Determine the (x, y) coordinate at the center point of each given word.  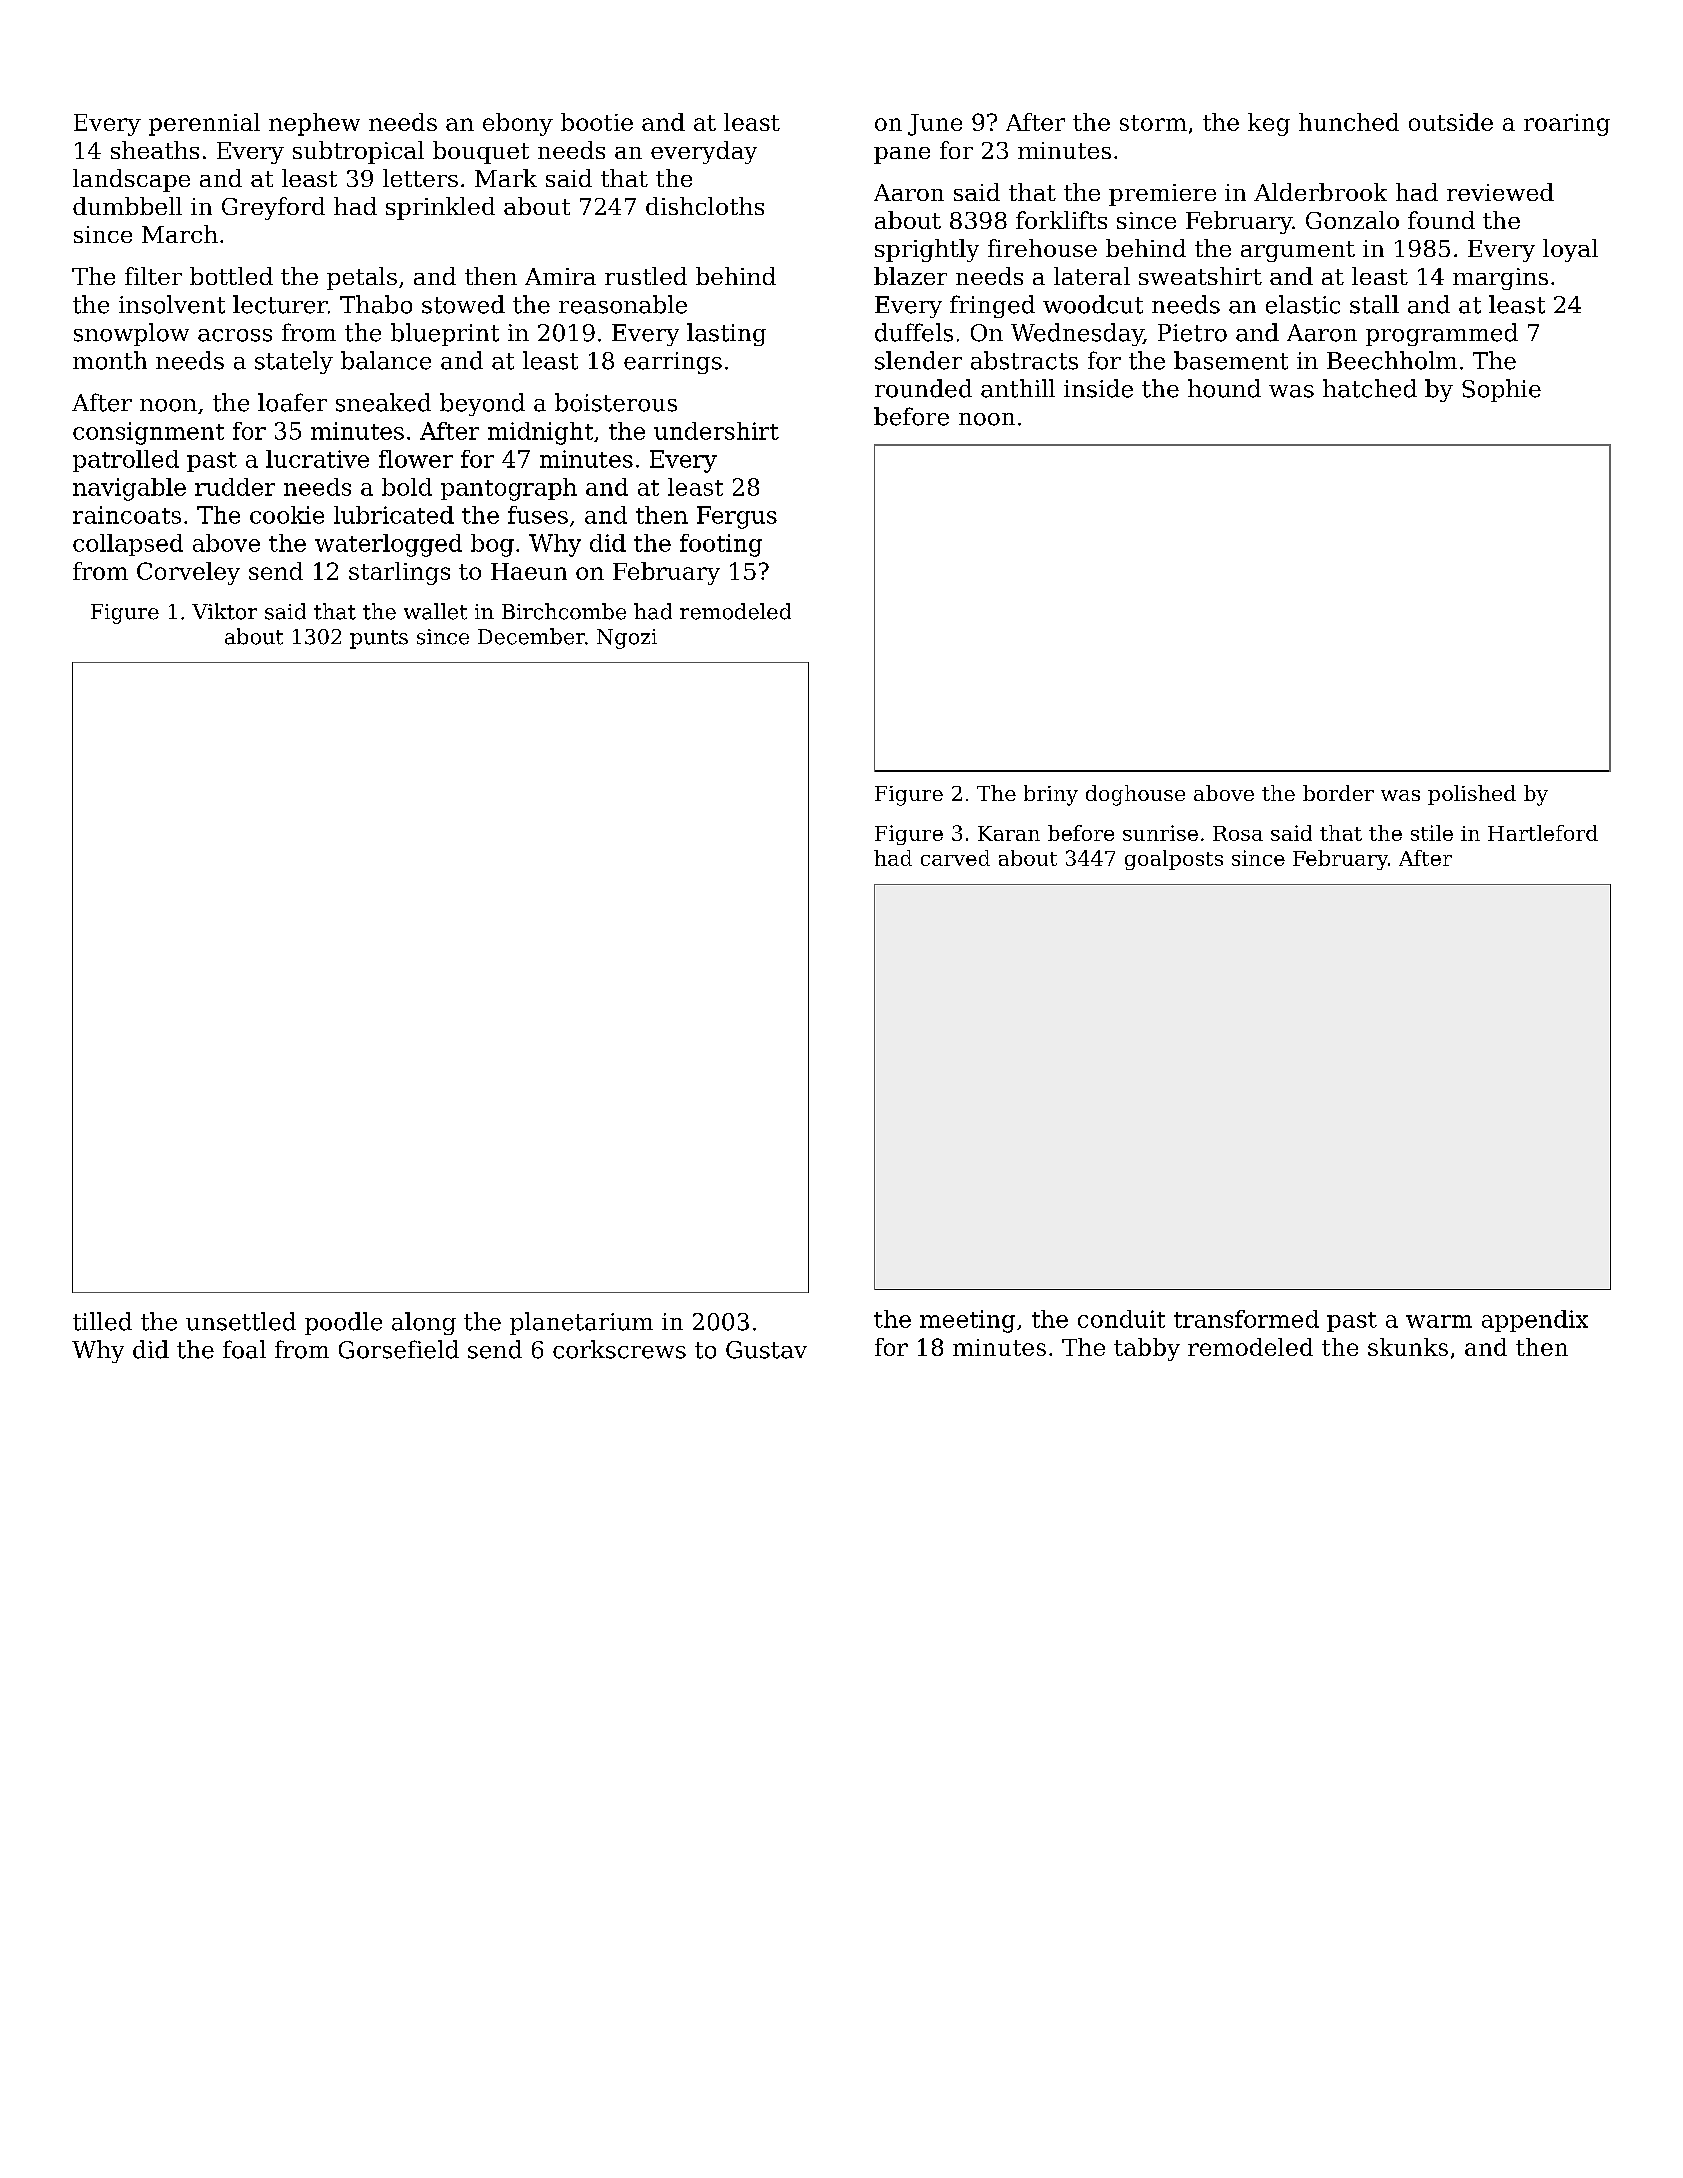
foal (244, 1349)
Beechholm (1392, 360)
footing (721, 545)
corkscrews (619, 1349)
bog (492, 545)
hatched (1370, 388)
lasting (726, 334)
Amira (560, 276)
